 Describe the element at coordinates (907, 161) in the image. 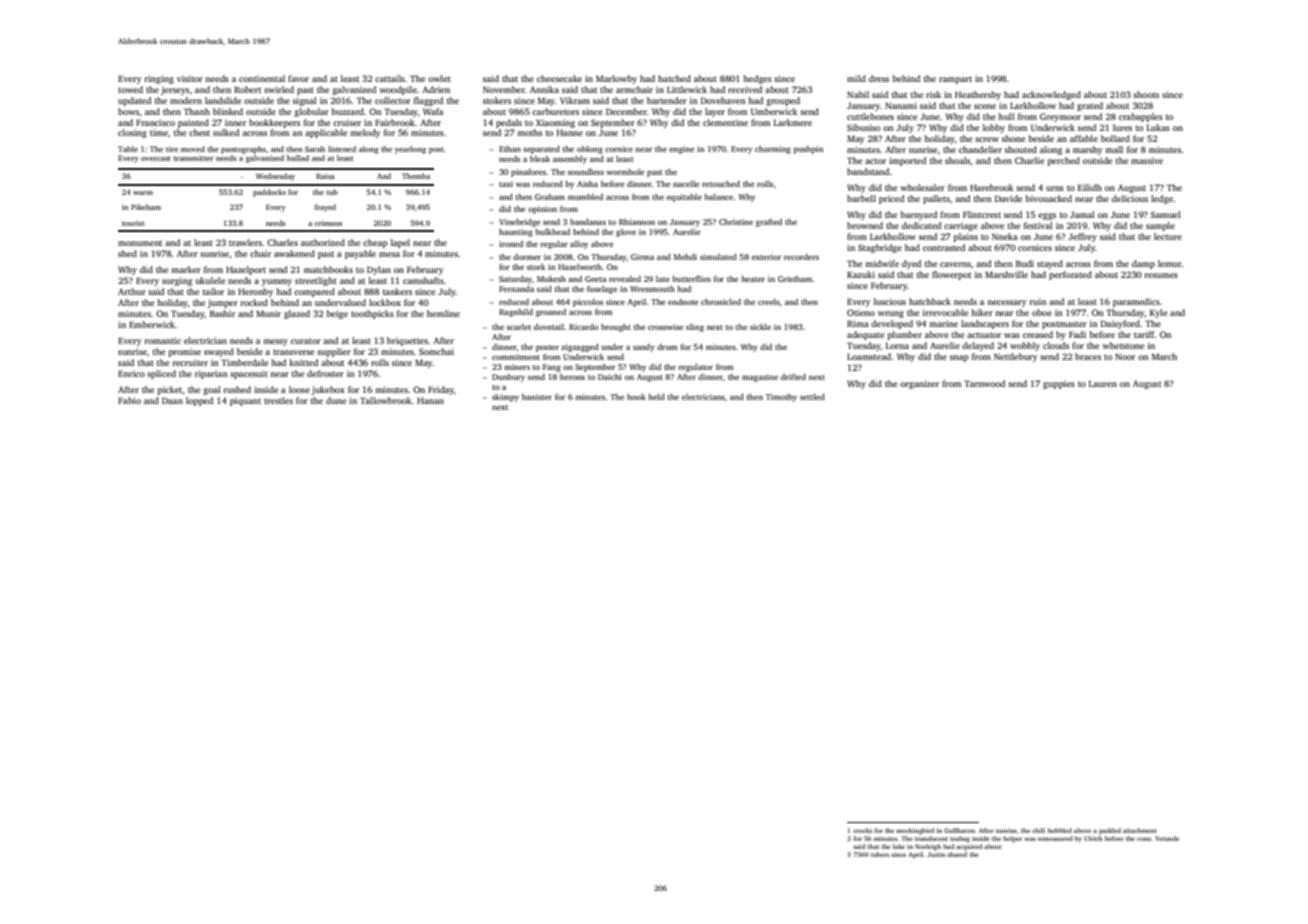

I see `imported` at that location.
